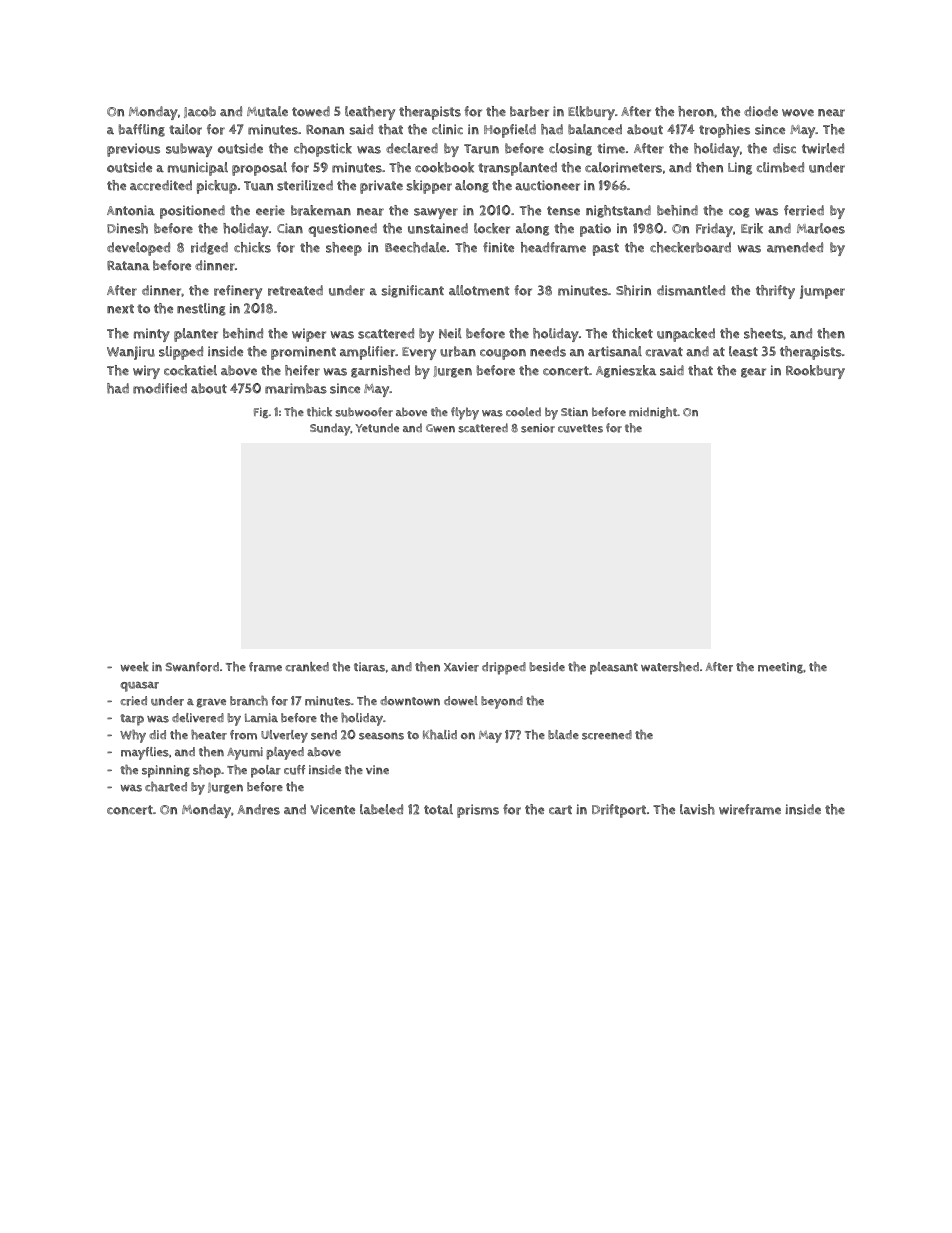 The width and height of the screenshot is (952, 1233). What do you see at coordinates (131, 353) in the screenshot?
I see `Wanjiru` at bounding box center [131, 353].
